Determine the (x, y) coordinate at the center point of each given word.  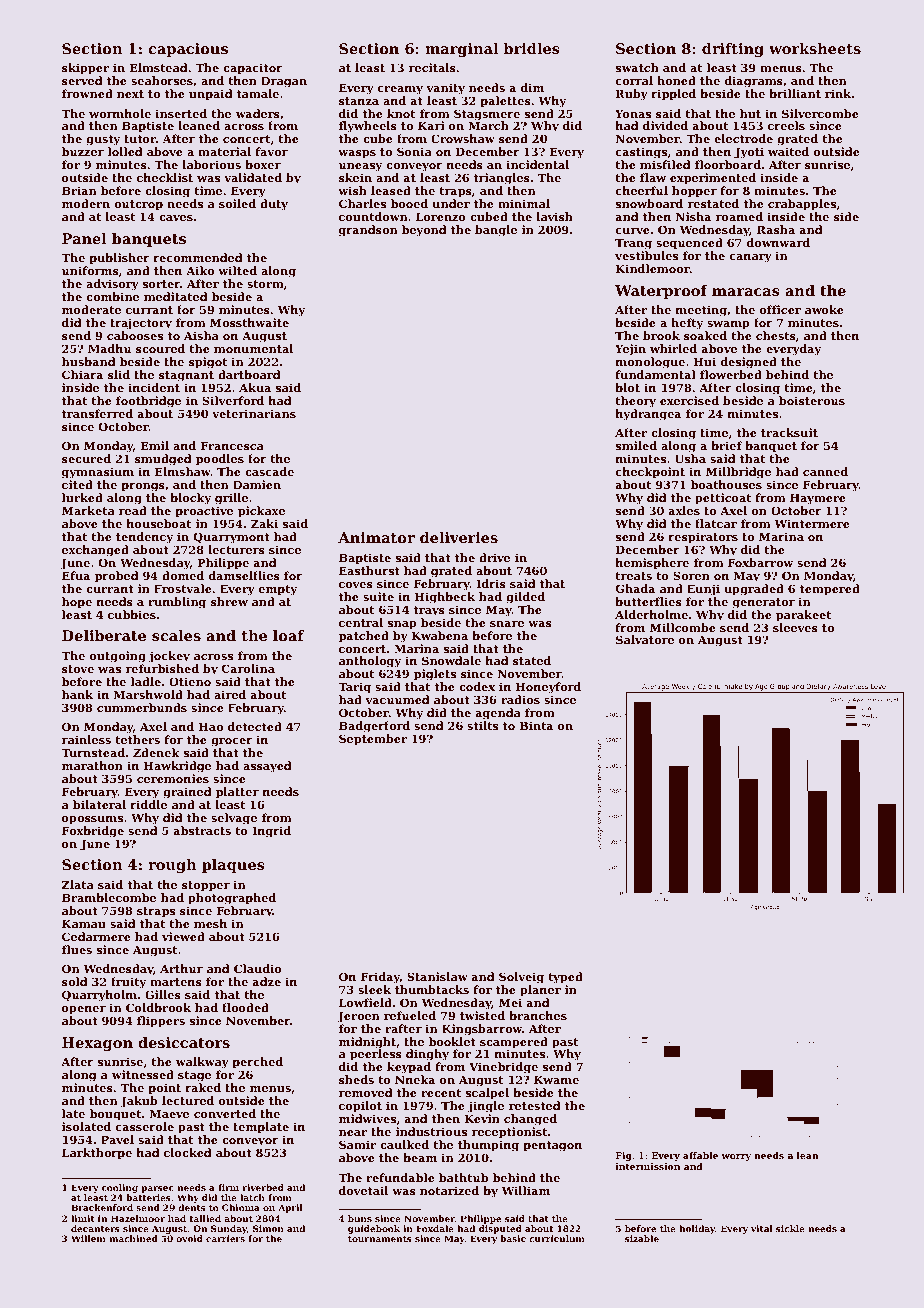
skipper (85, 69)
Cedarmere (96, 936)
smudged (163, 460)
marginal (461, 50)
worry (736, 1157)
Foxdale (435, 1228)
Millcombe (683, 627)
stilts (482, 725)
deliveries (459, 537)
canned (825, 471)
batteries (148, 1197)
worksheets (815, 48)
